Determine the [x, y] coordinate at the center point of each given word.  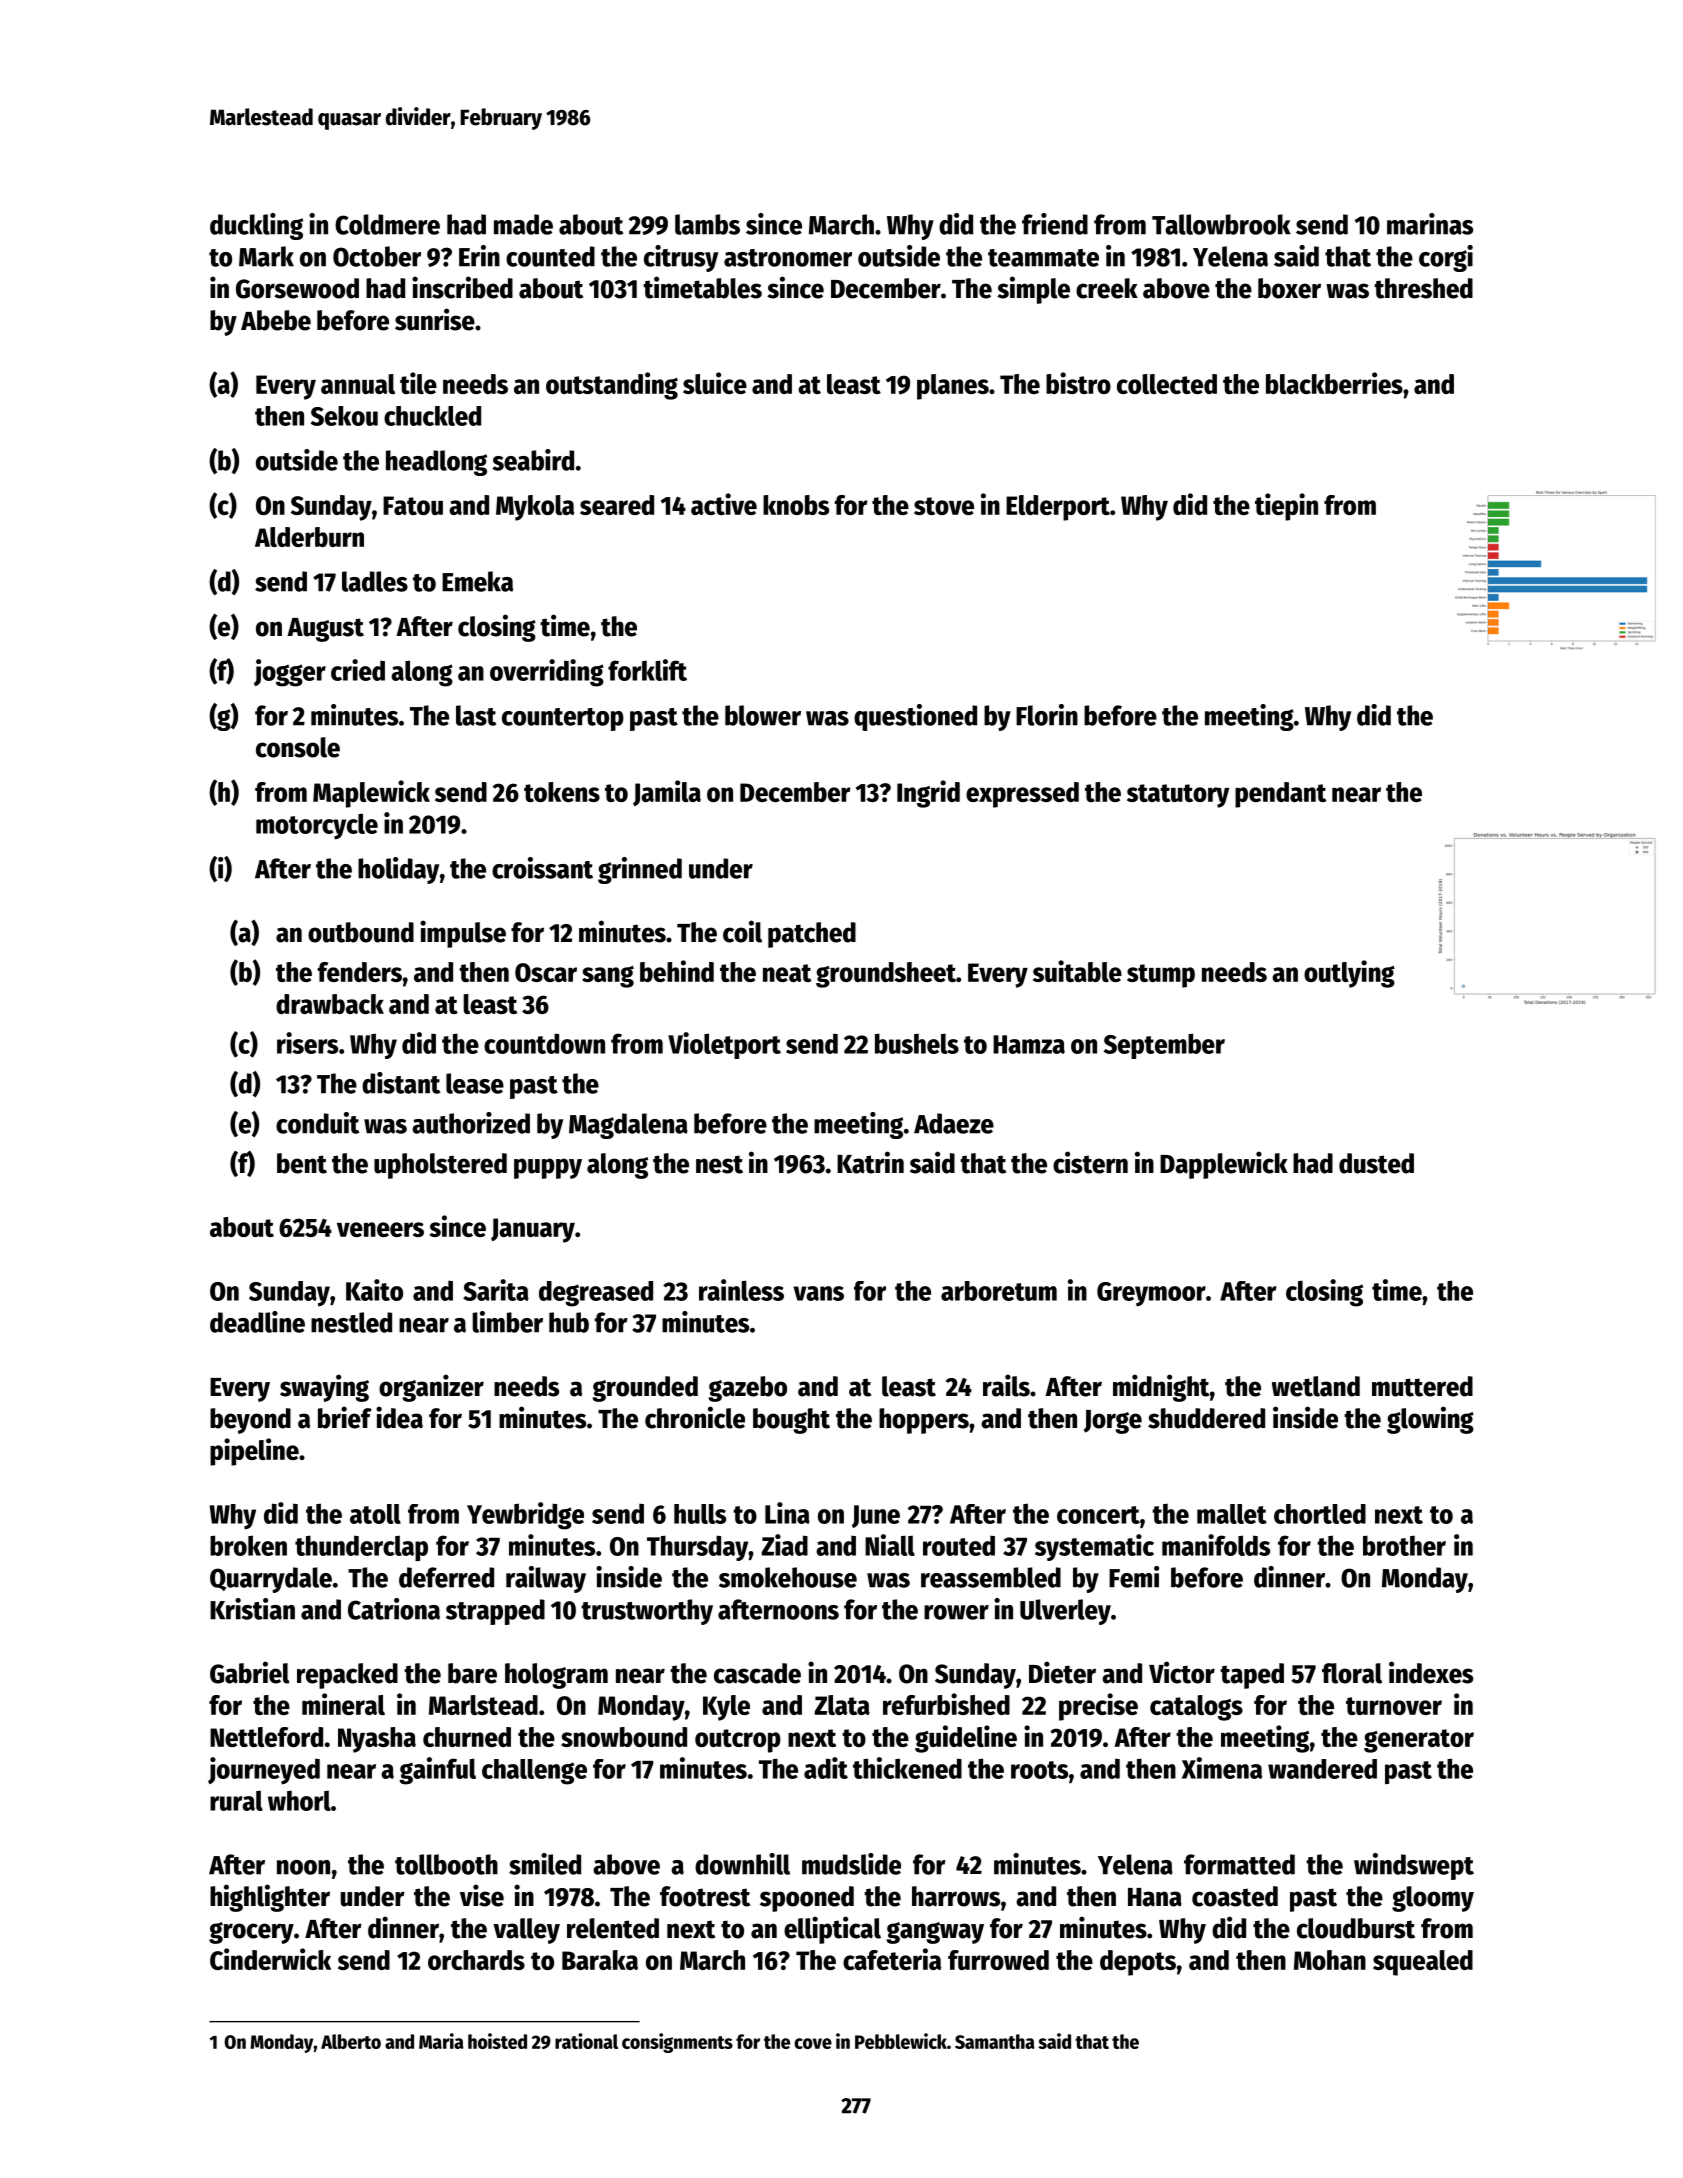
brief [345, 1417]
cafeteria [892, 1959]
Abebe [276, 320]
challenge [534, 1772]
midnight [1161, 1388]
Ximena [1222, 1768]
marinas [1430, 224]
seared [617, 505]
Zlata [842, 1705]
